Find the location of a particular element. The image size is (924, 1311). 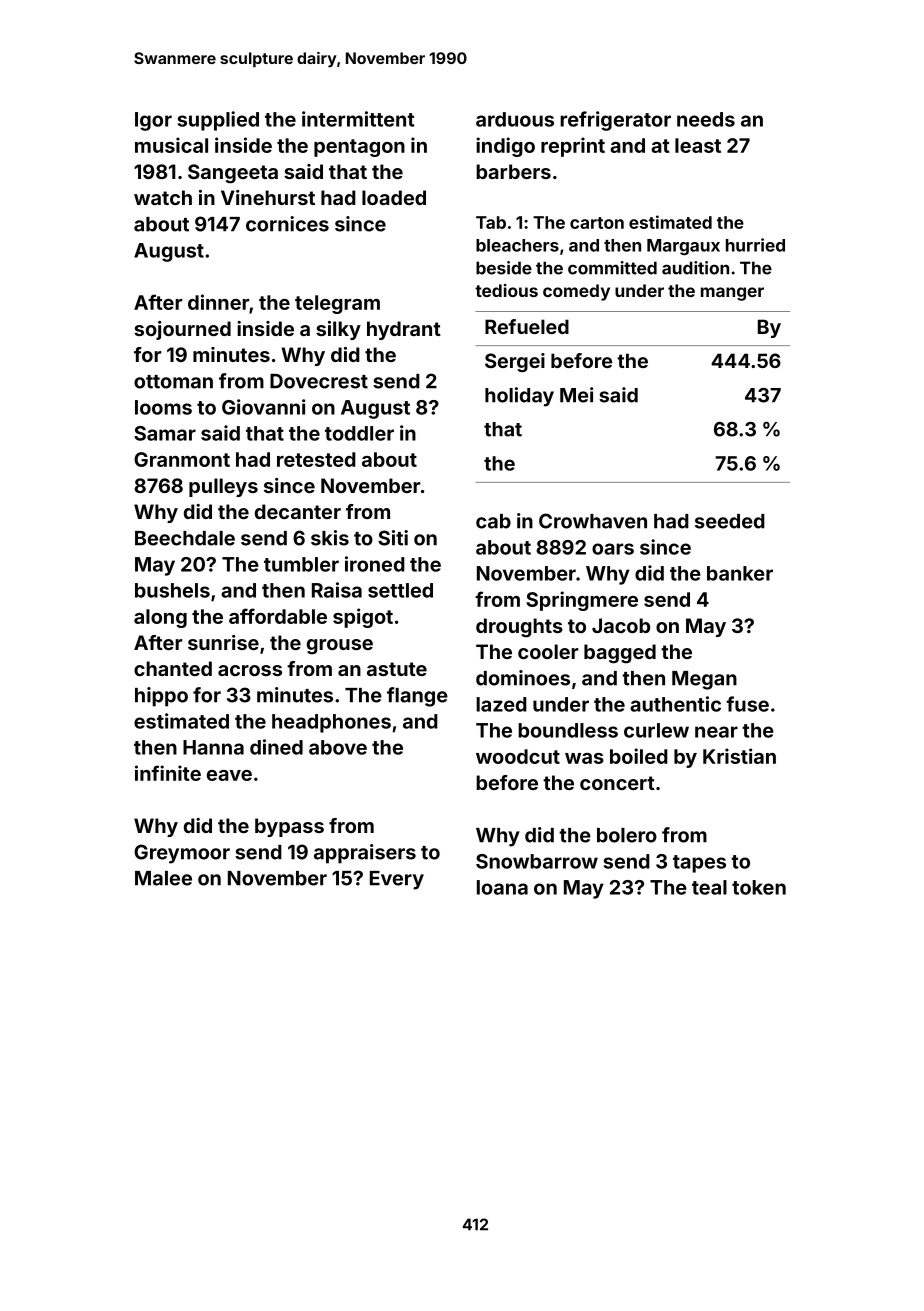

supplied is located at coordinates (218, 121).
